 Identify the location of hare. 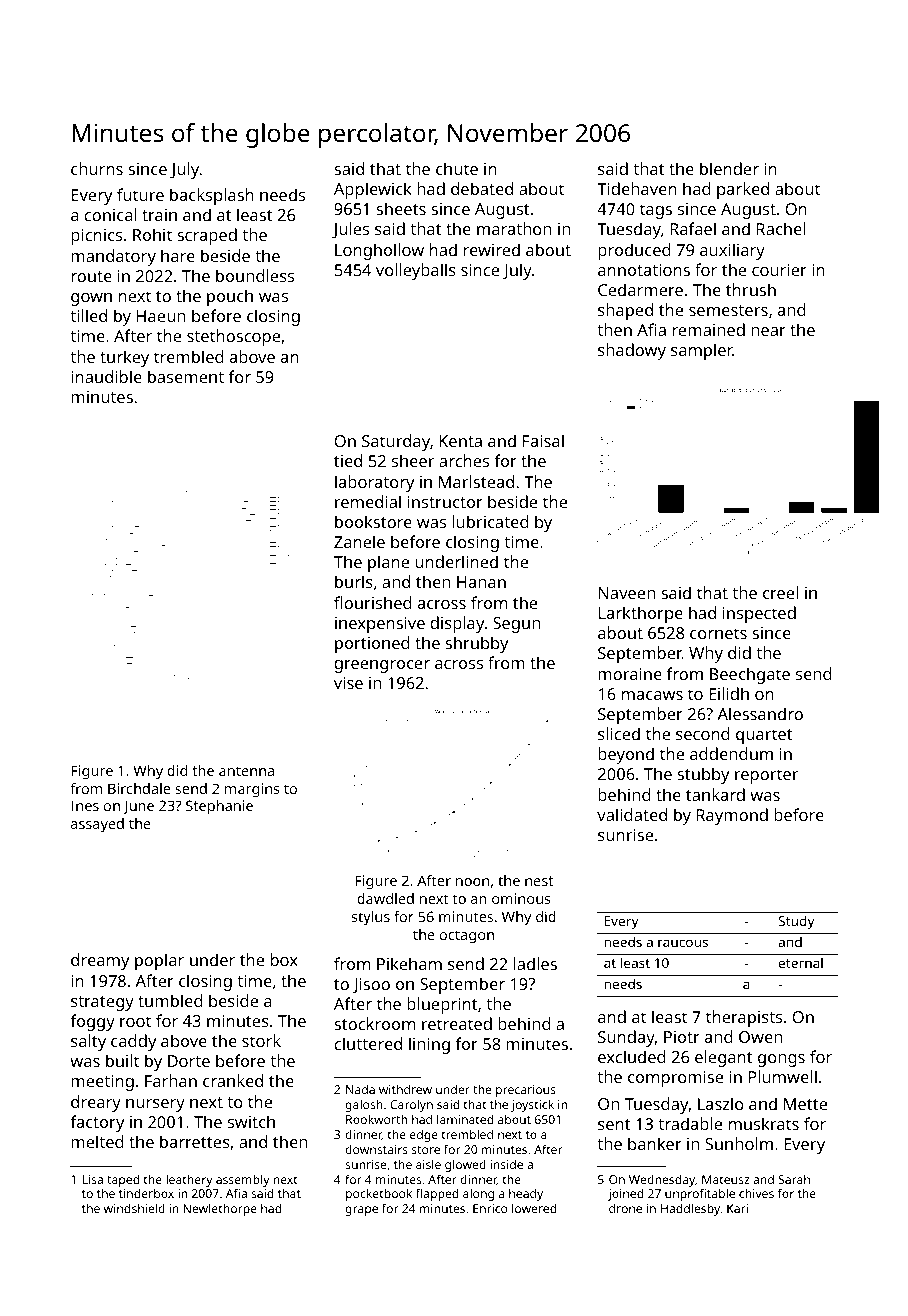
(178, 255).
